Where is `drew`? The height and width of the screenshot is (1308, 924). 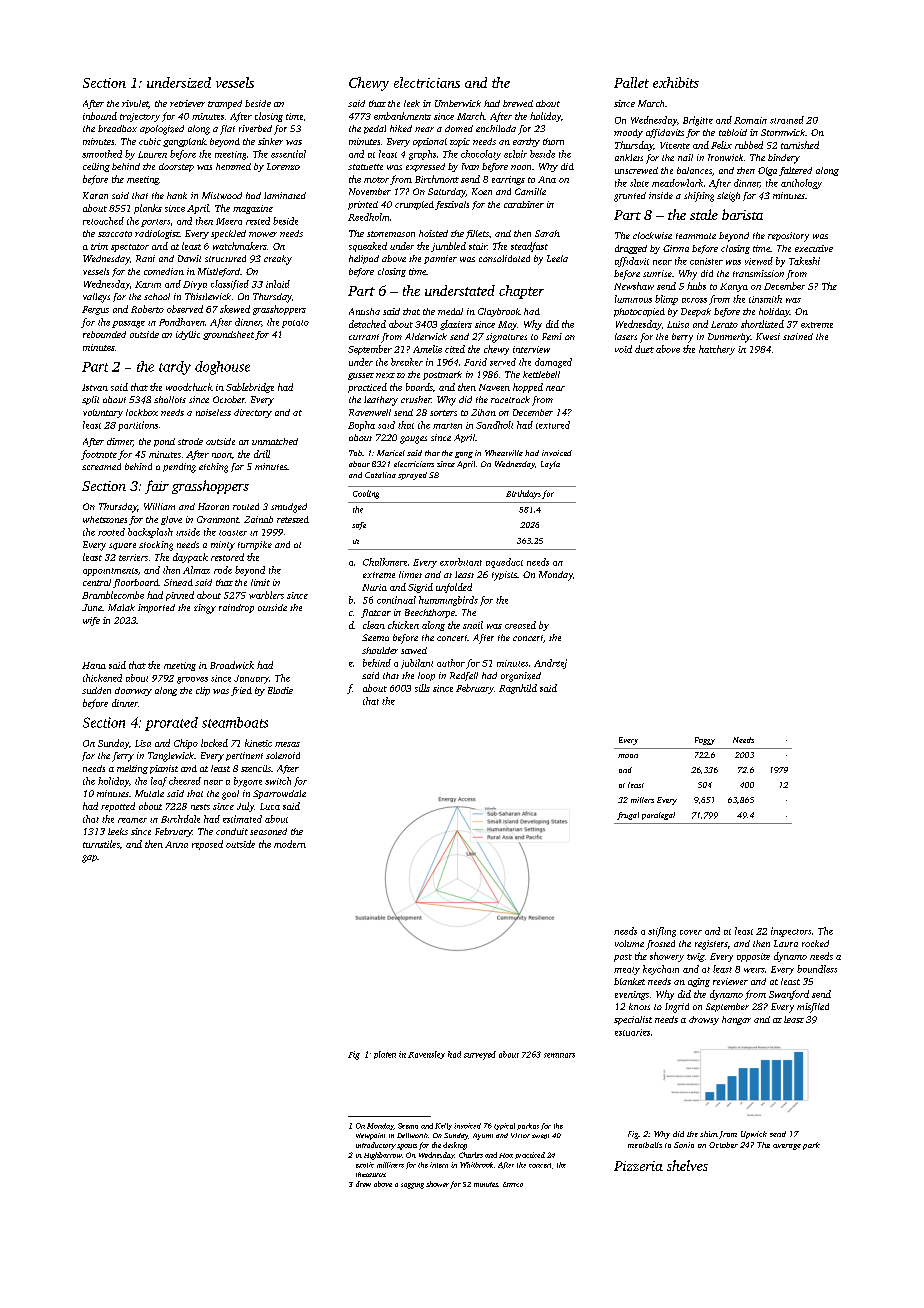 drew is located at coordinates (363, 1184).
